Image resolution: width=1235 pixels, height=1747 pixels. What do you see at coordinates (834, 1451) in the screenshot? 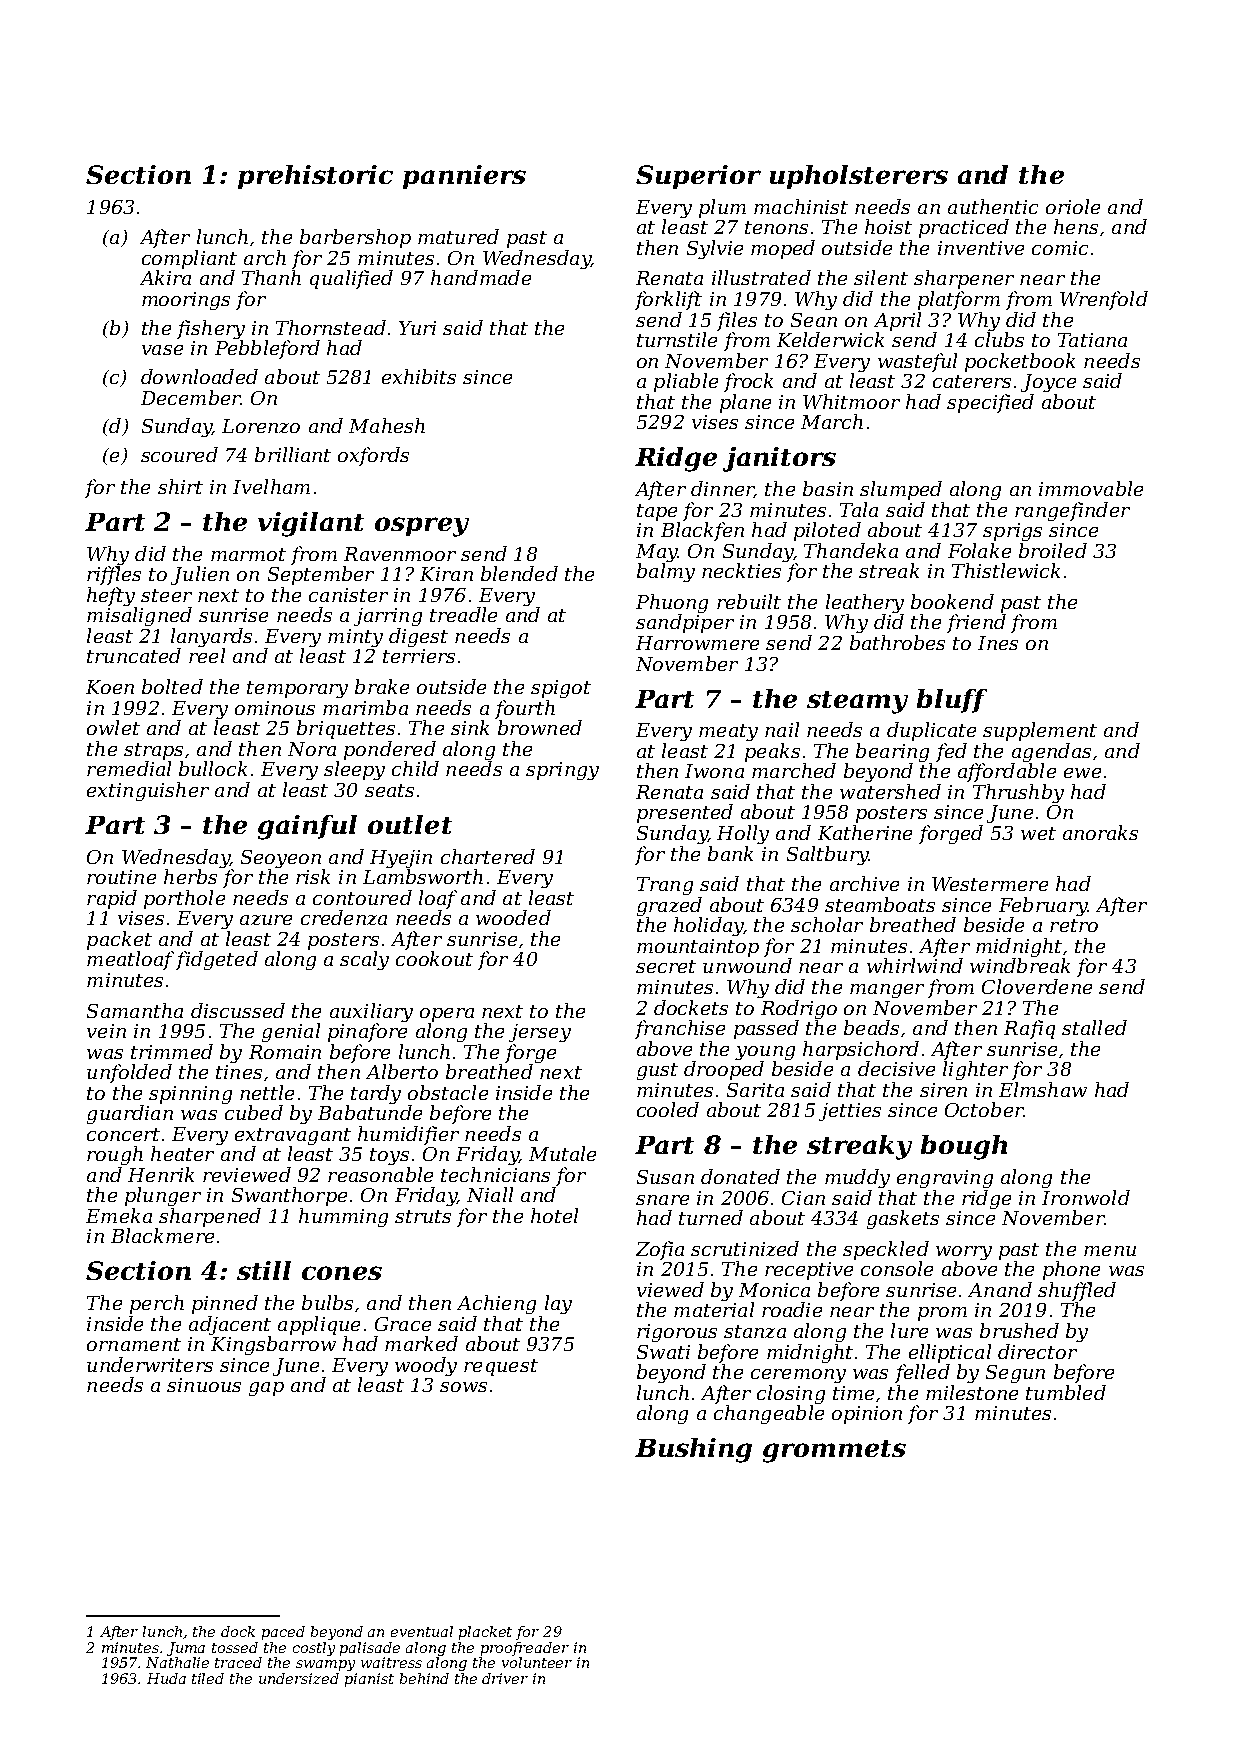
I see `grommets` at bounding box center [834, 1451].
